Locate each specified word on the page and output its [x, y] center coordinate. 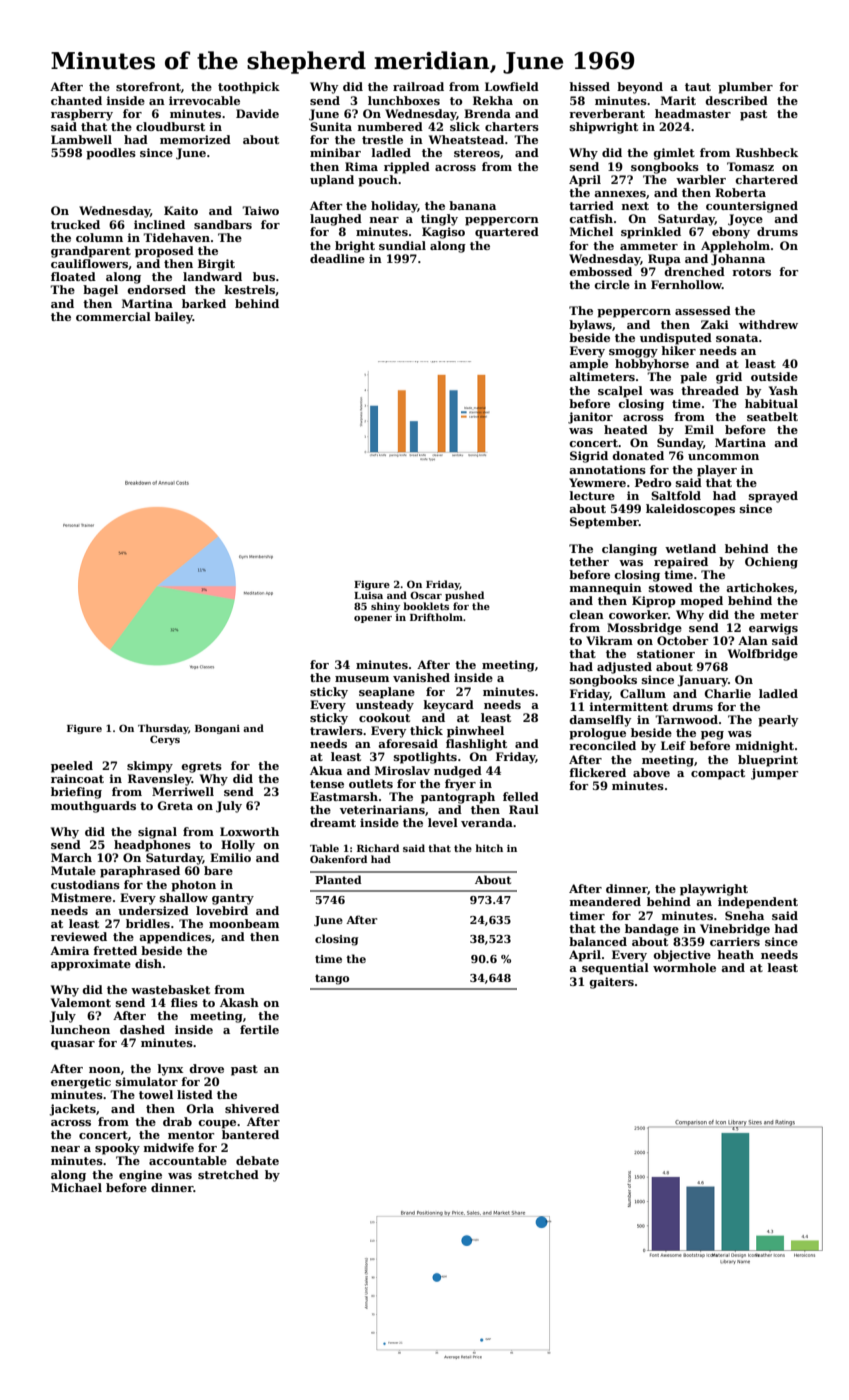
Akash [239, 1002]
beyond [640, 88]
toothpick [249, 88]
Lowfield [512, 86]
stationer [666, 653]
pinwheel [475, 732]
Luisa [368, 595]
